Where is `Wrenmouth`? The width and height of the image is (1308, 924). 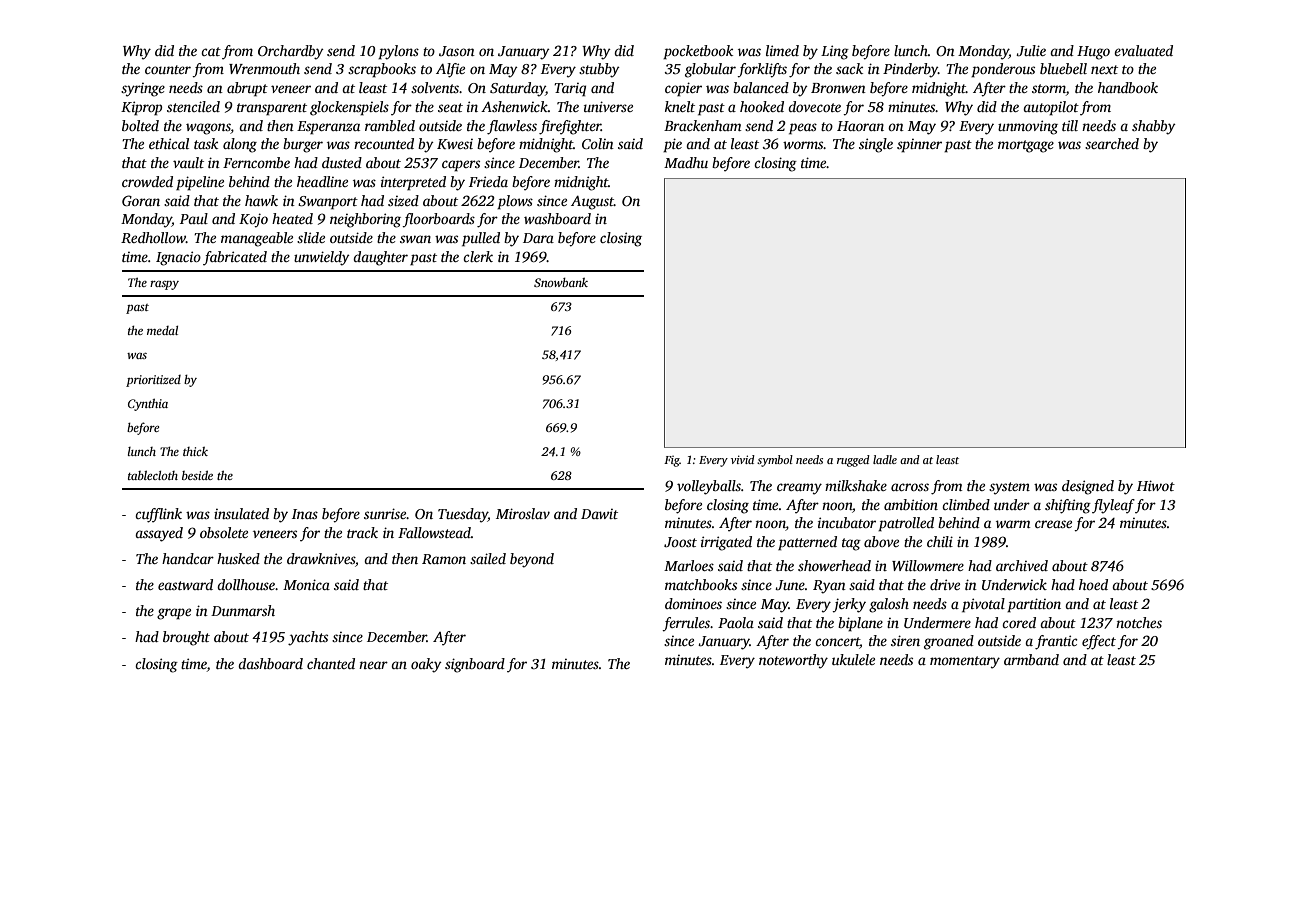 Wrenmouth is located at coordinates (264, 68).
